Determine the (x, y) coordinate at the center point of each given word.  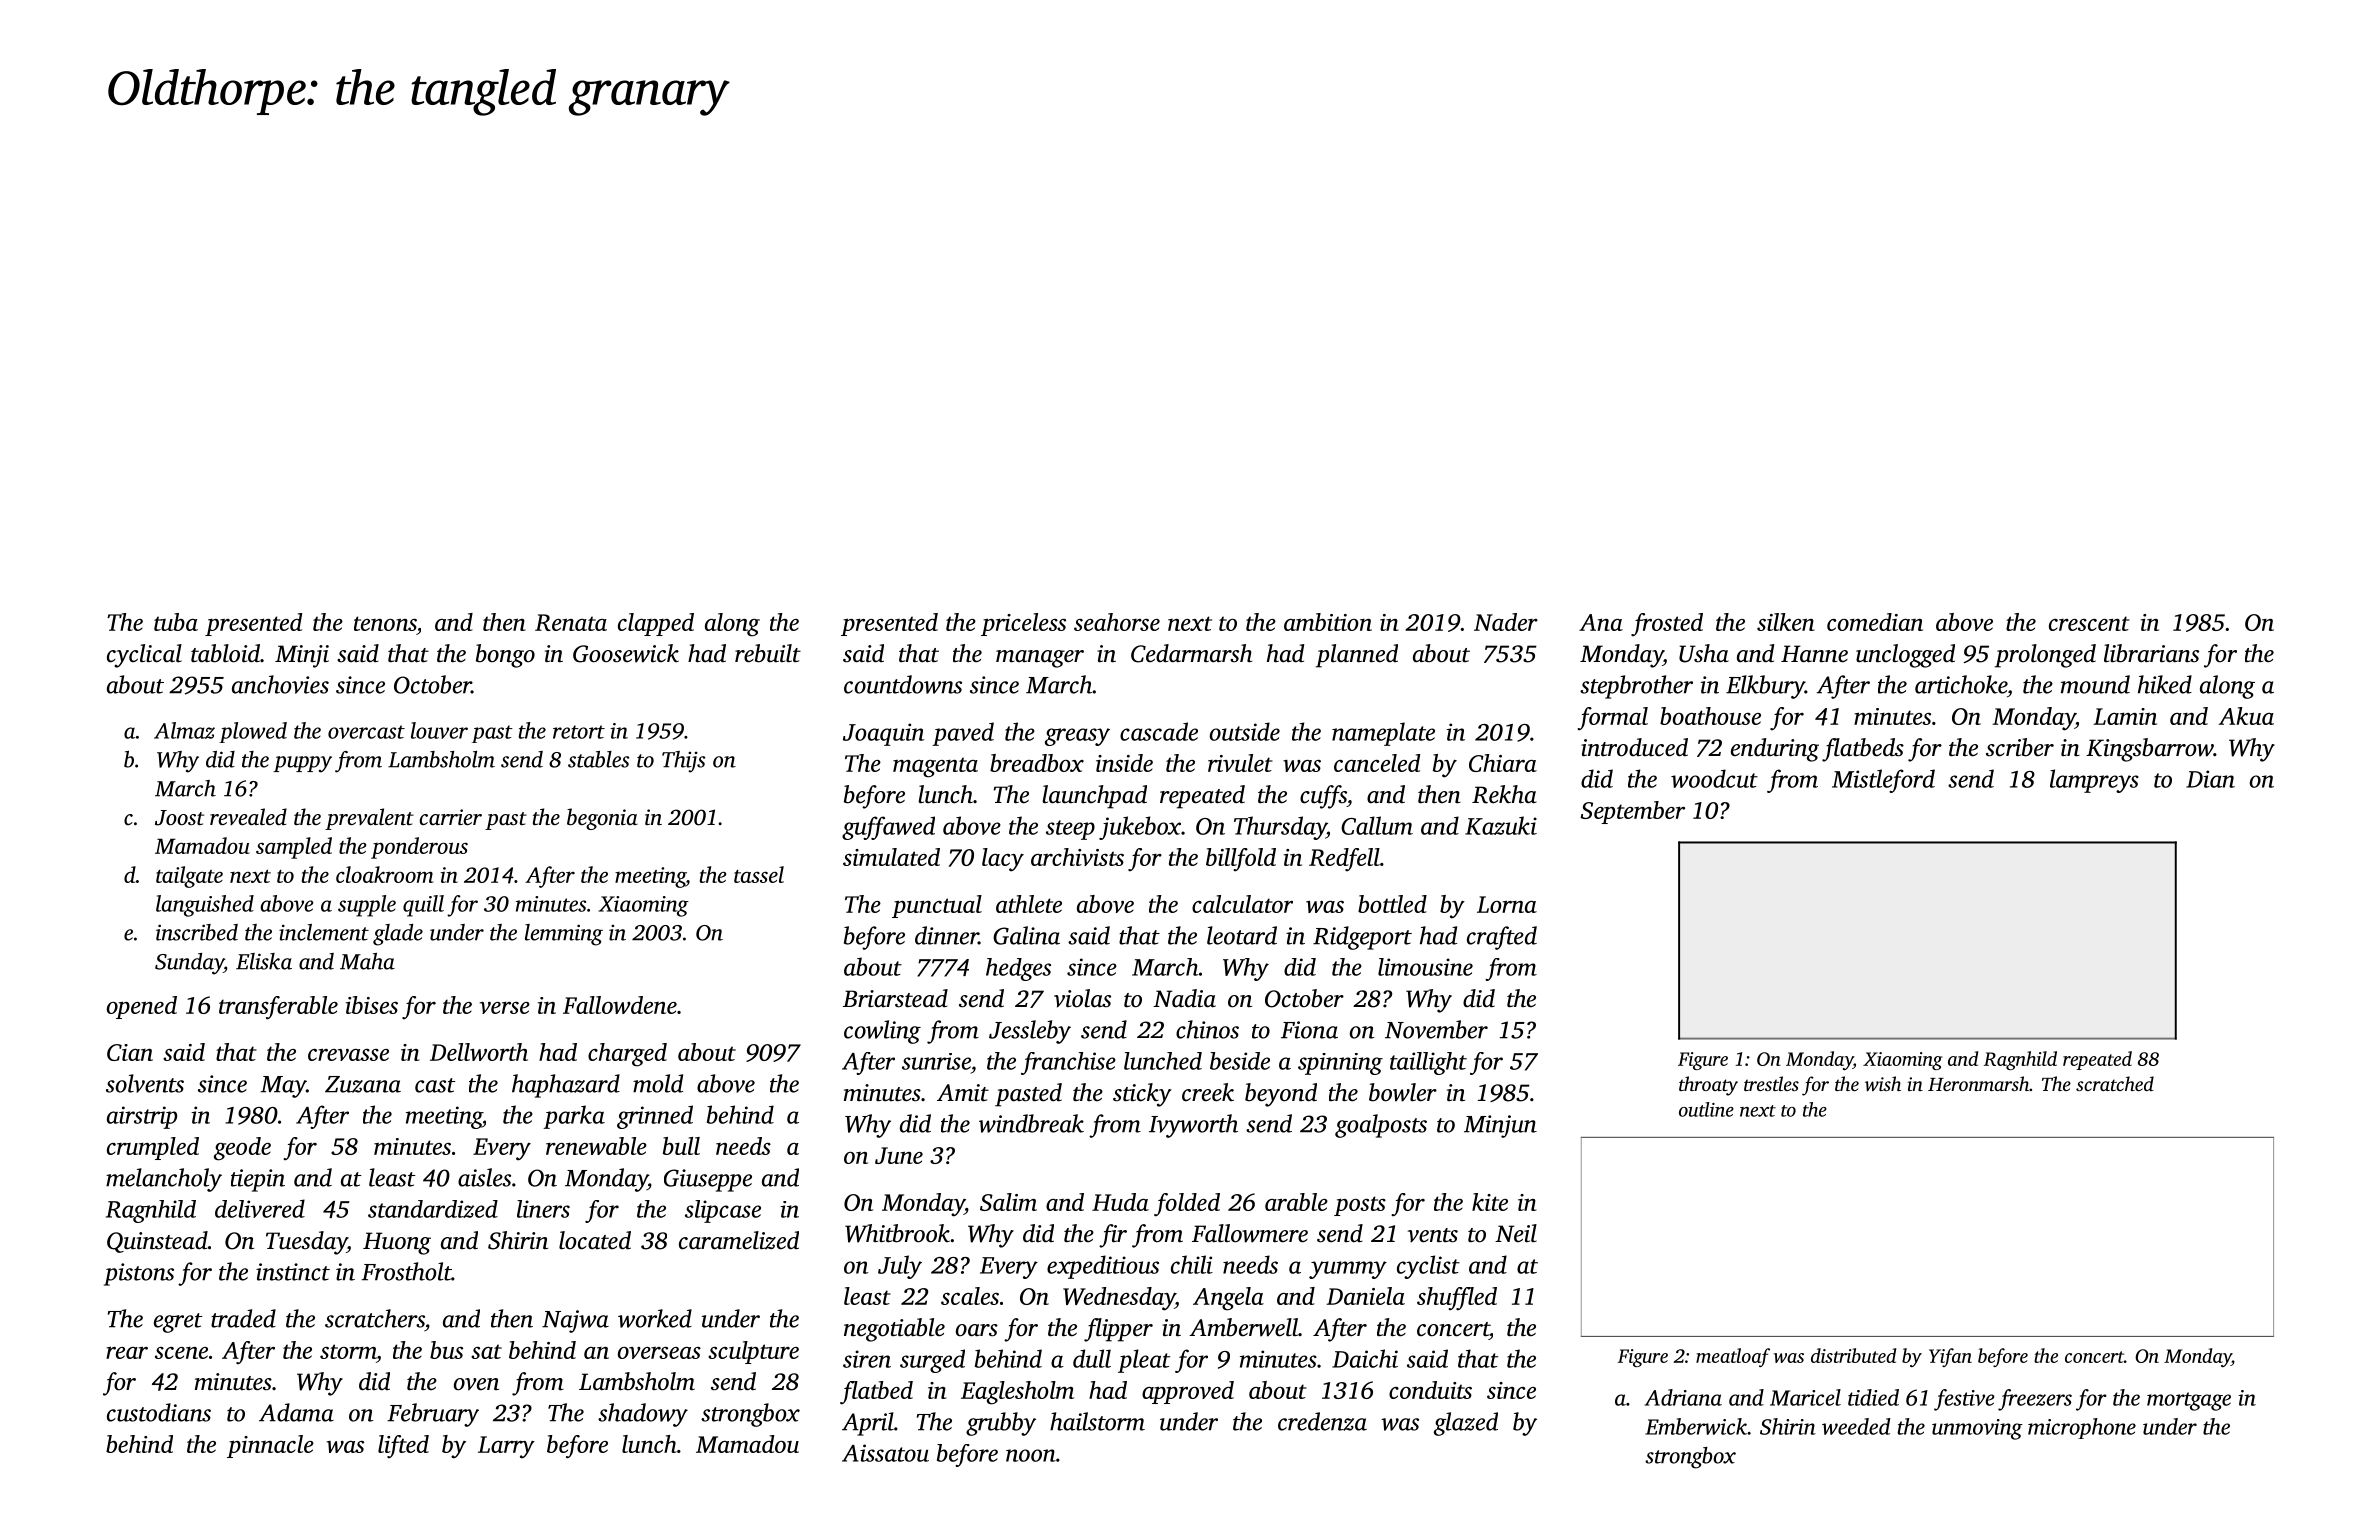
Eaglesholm (1017, 1393)
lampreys (2094, 781)
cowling (882, 1032)
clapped (656, 624)
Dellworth (479, 1052)
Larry (506, 1447)
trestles (1771, 1083)
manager (1040, 659)
